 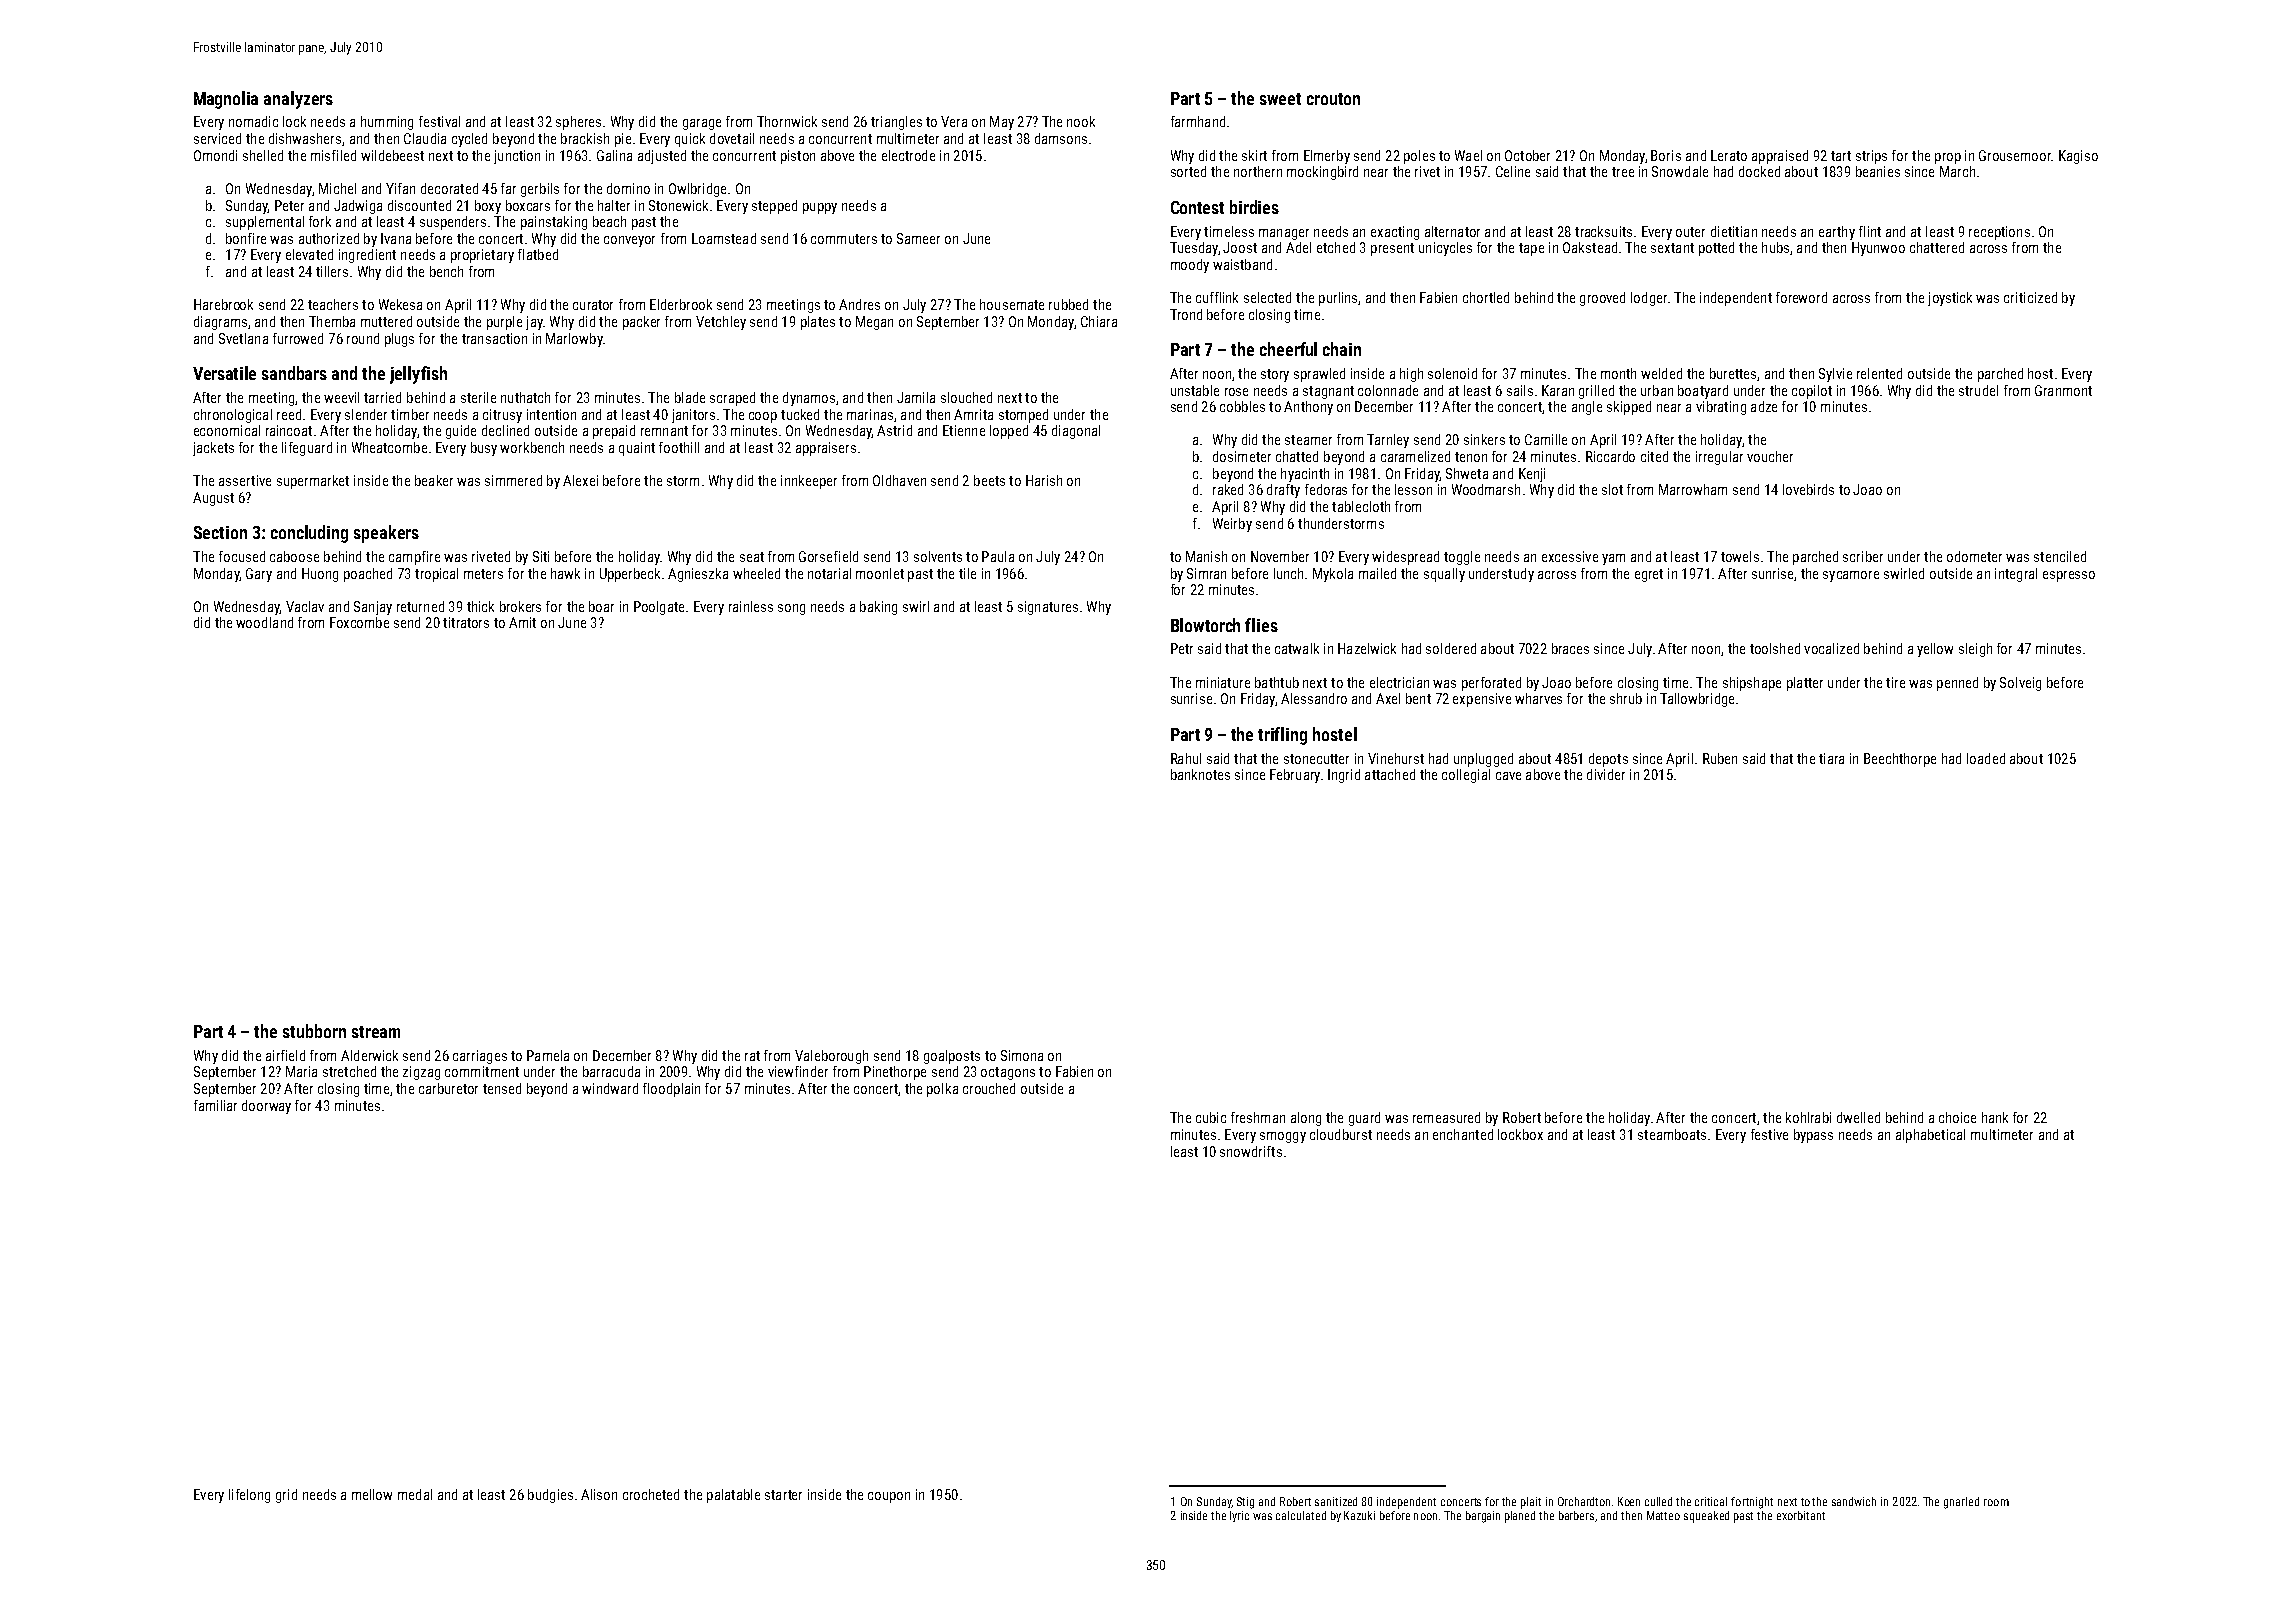 What do you see at coordinates (1295, 776) in the document?
I see `February` at bounding box center [1295, 776].
